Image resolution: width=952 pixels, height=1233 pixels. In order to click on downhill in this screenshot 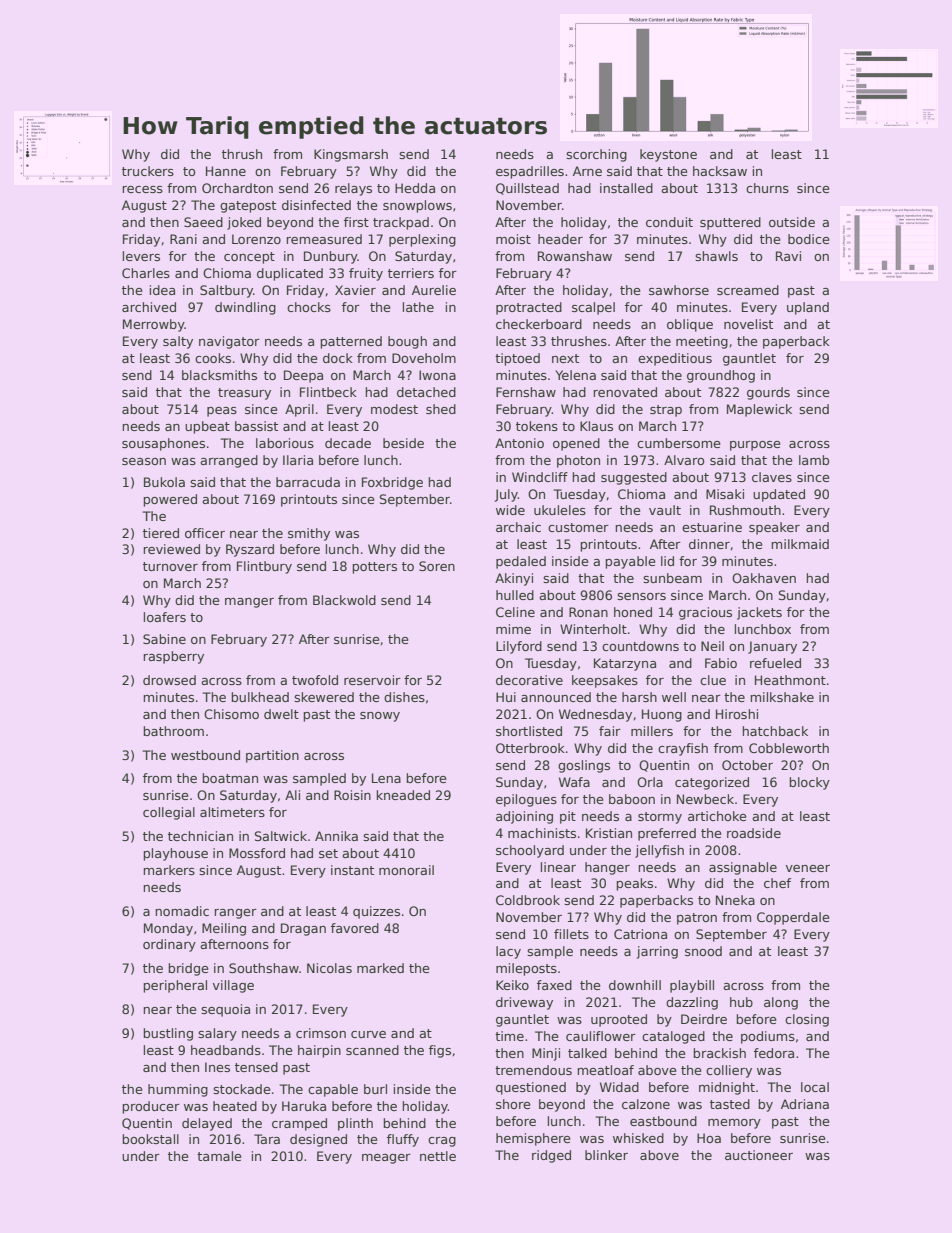, I will do `click(635, 985)`.
